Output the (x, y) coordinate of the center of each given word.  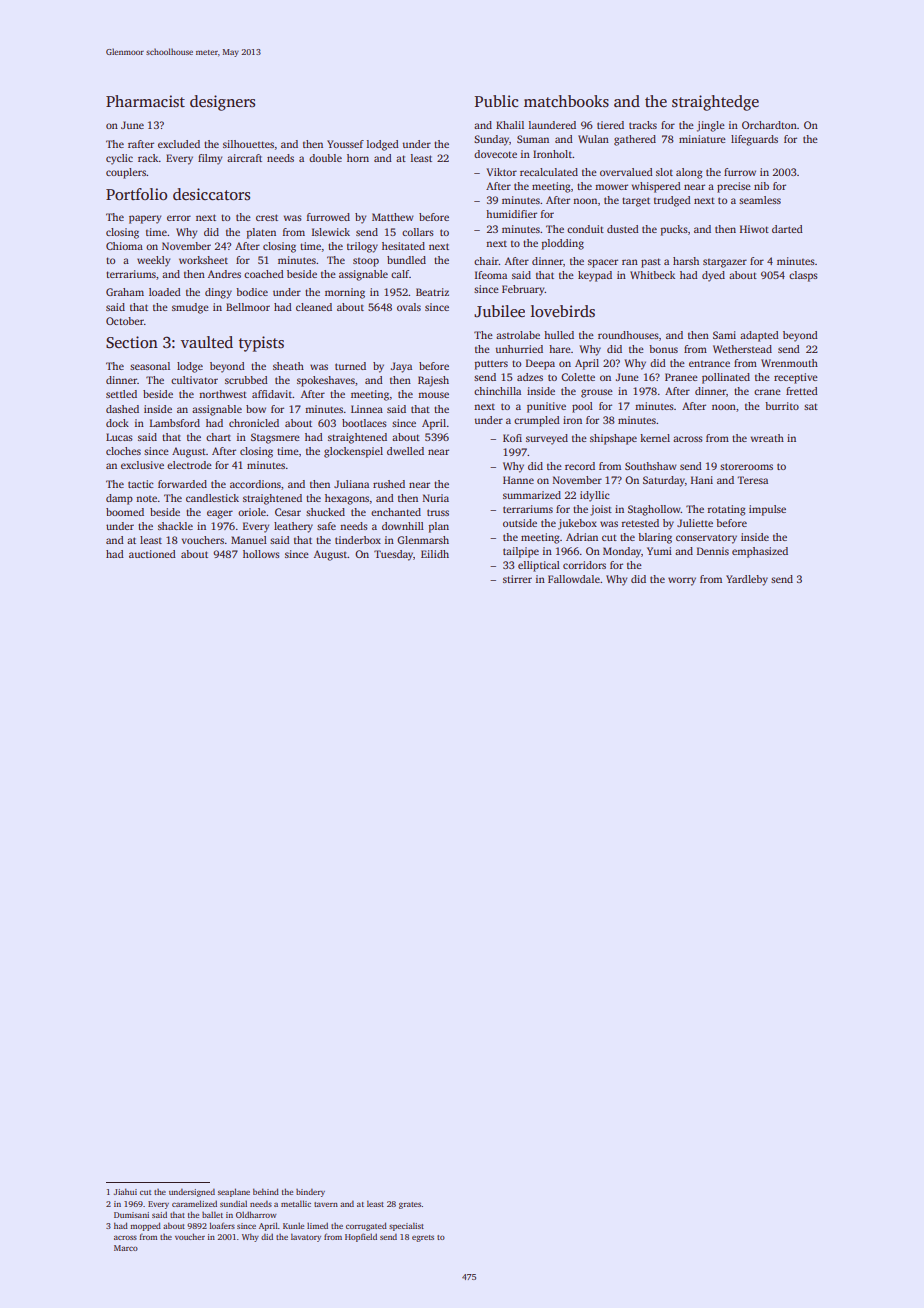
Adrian (582, 537)
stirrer (517, 579)
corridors (584, 565)
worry (682, 581)
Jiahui (125, 1191)
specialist (406, 1226)
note (146, 499)
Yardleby (747, 580)
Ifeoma (491, 275)
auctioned (152, 554)
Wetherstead (742, 349)
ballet (212, 1214)
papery (145, 219)
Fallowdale (574, 579)
